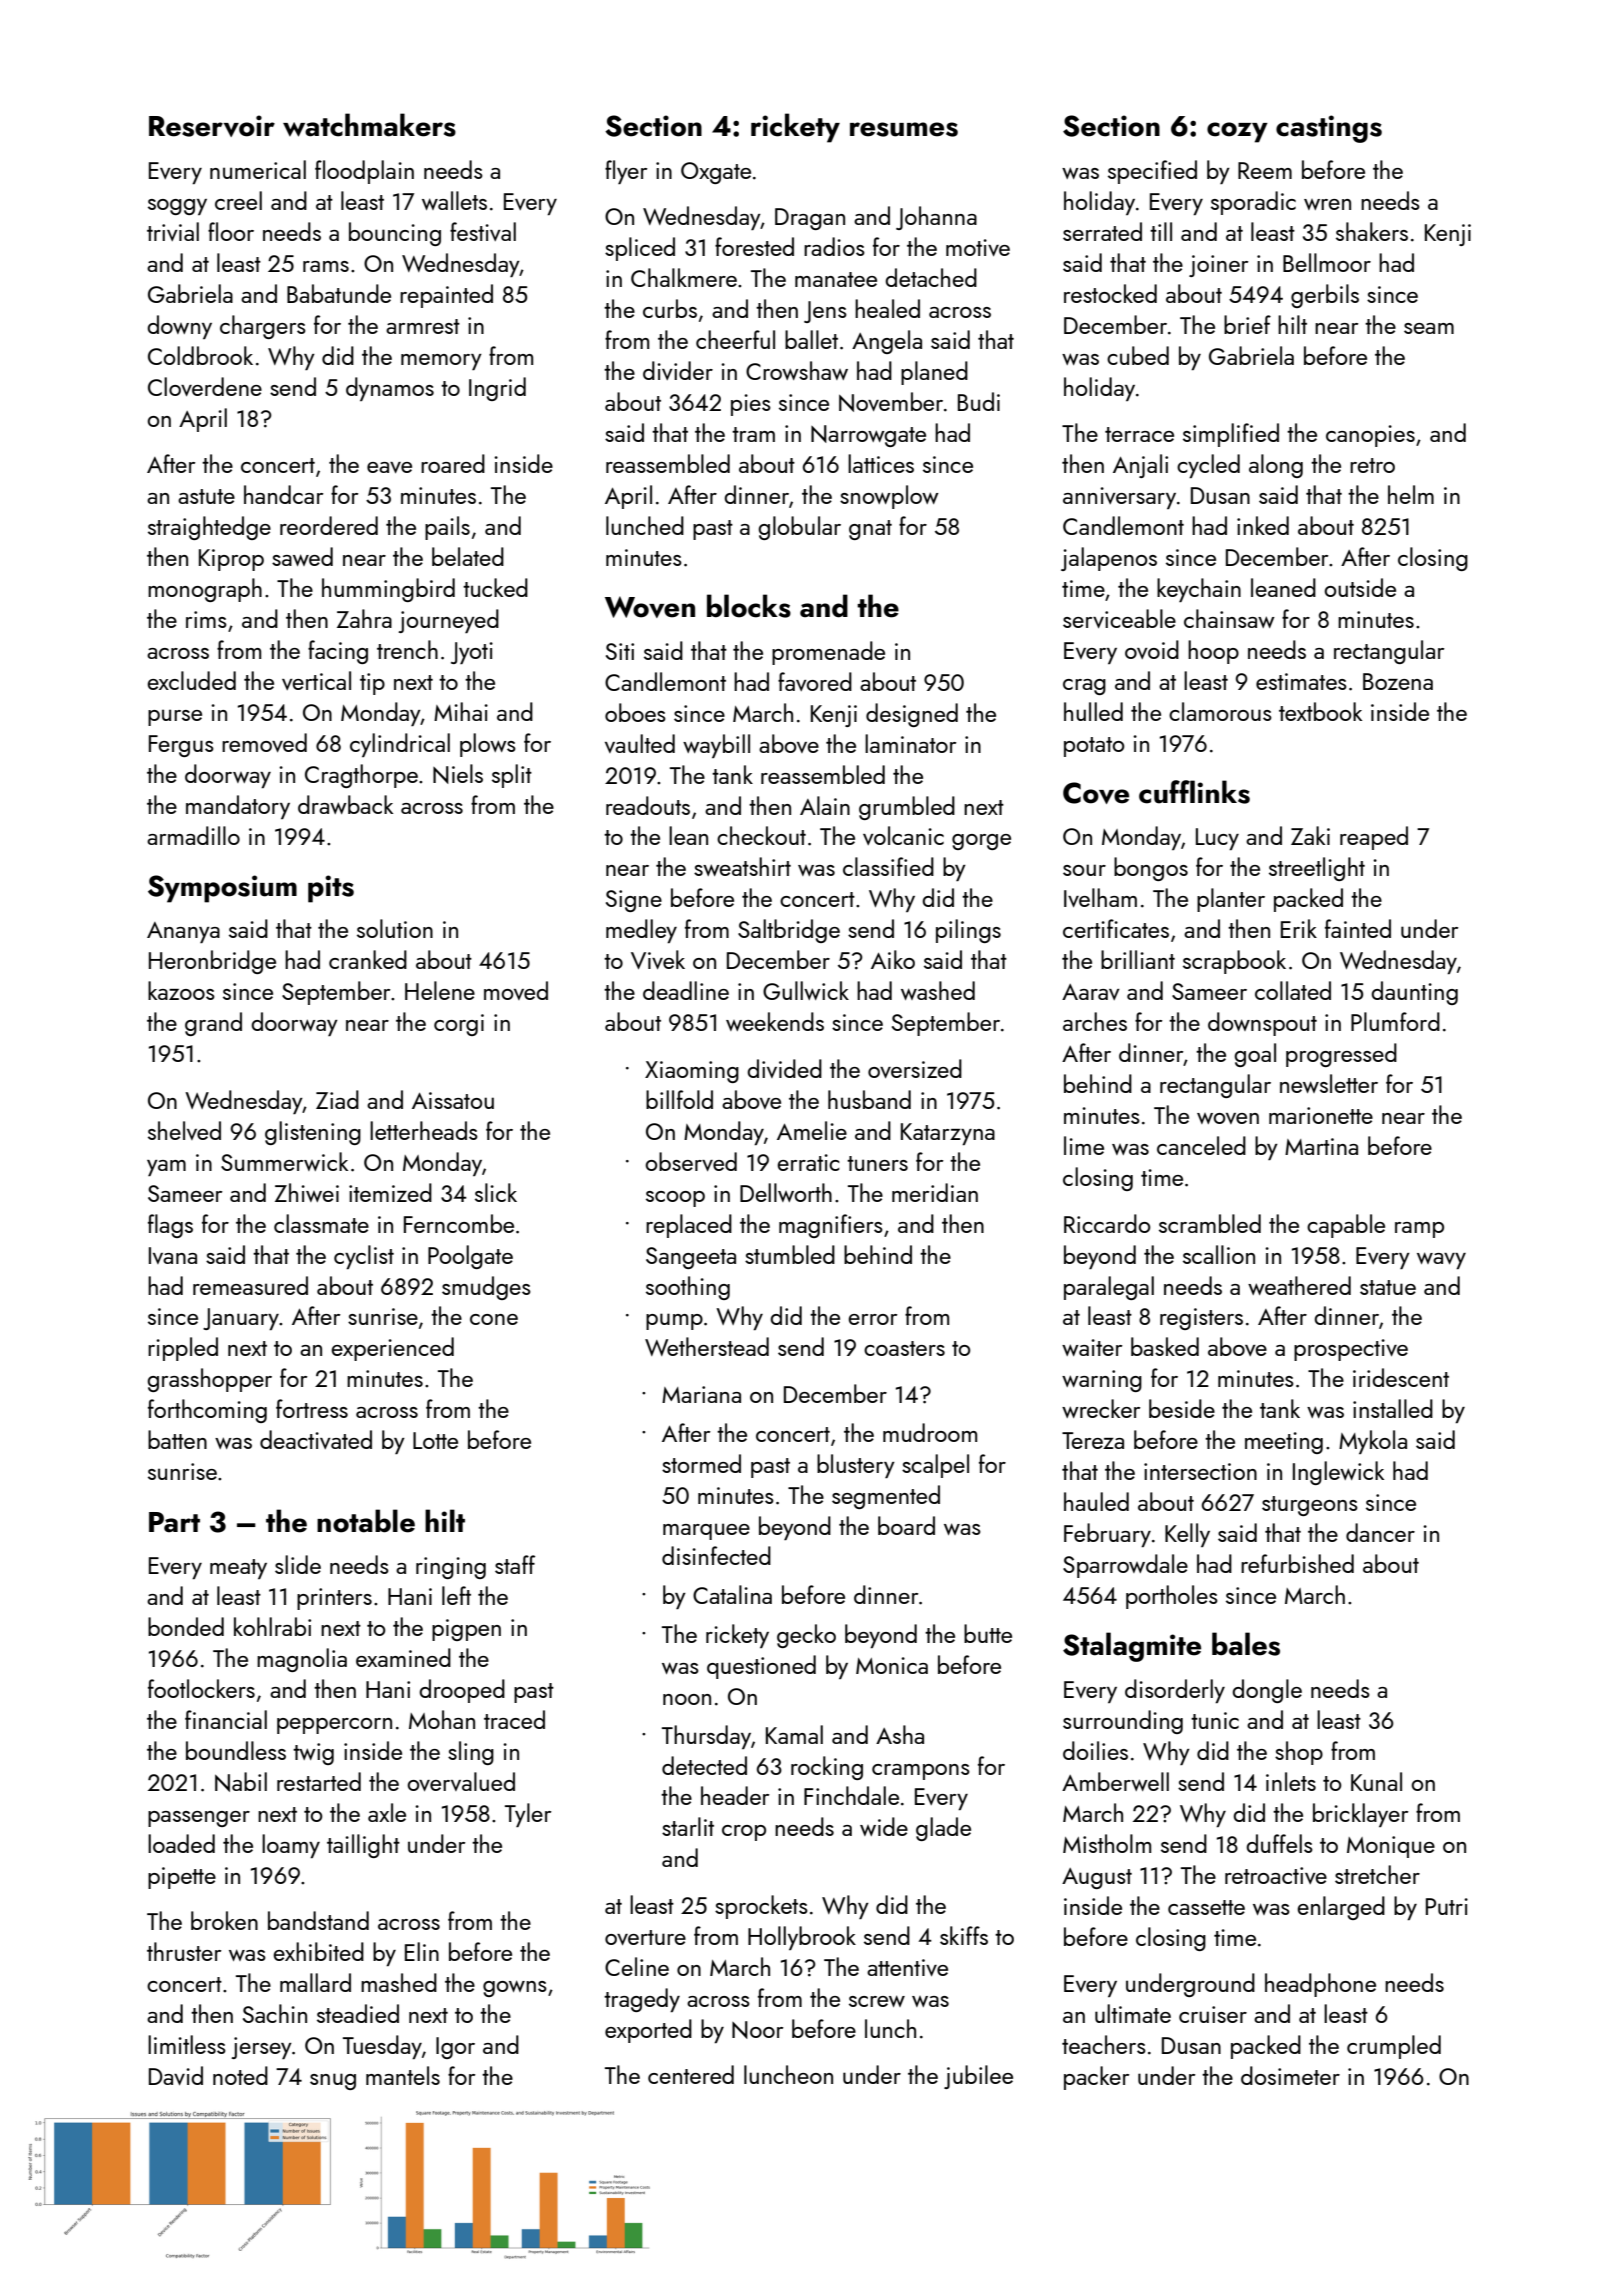 The width and height of the screenshot is (1620, 2292). What do you see at coordinates (186, 1626) in the screenshot?
I see `bonded` at bounding box center [186, 1626].
